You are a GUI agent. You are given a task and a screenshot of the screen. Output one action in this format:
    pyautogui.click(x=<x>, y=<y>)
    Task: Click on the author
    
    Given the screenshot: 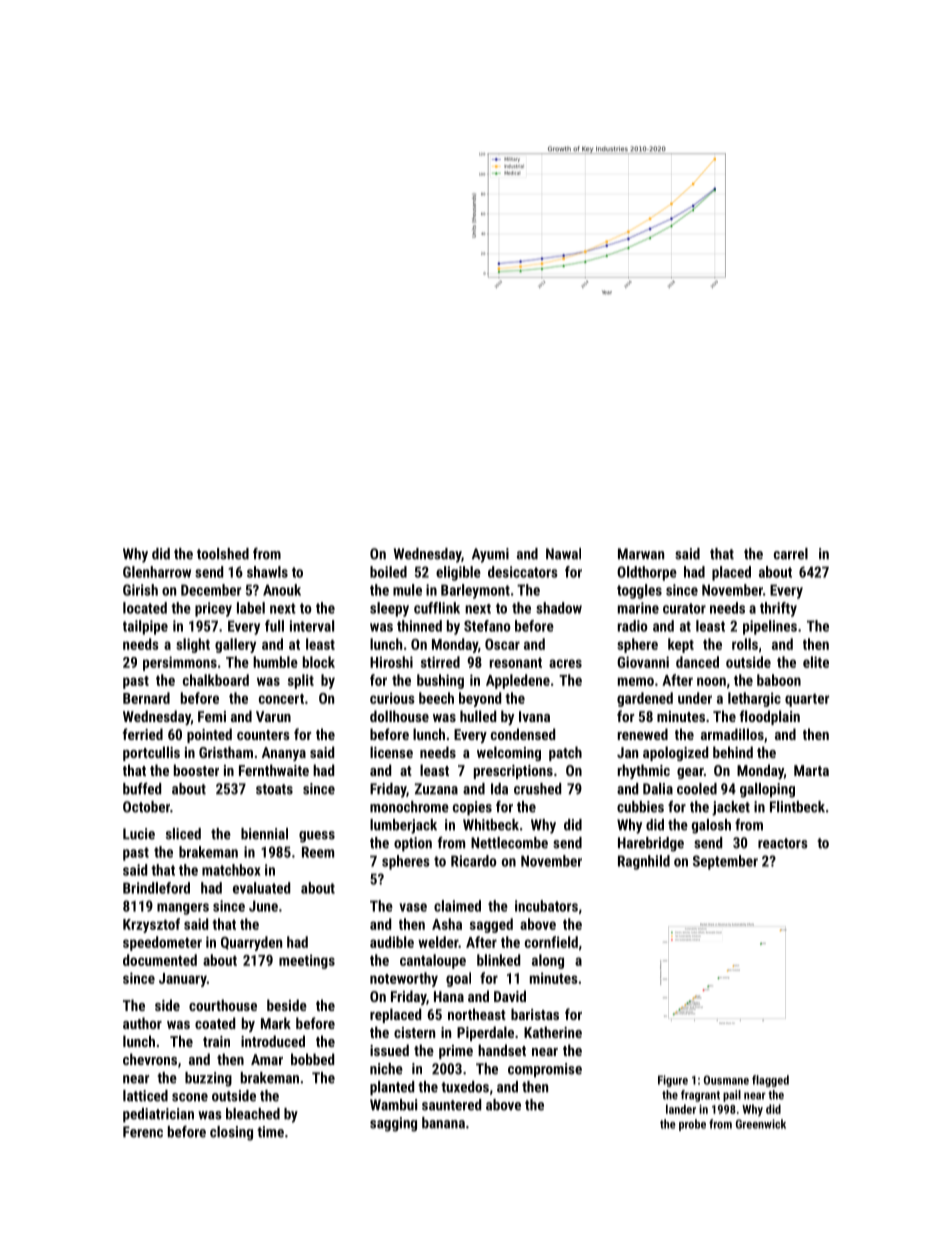 What is the action you would take?
    pyautogui.click(x=142, y=1023)
